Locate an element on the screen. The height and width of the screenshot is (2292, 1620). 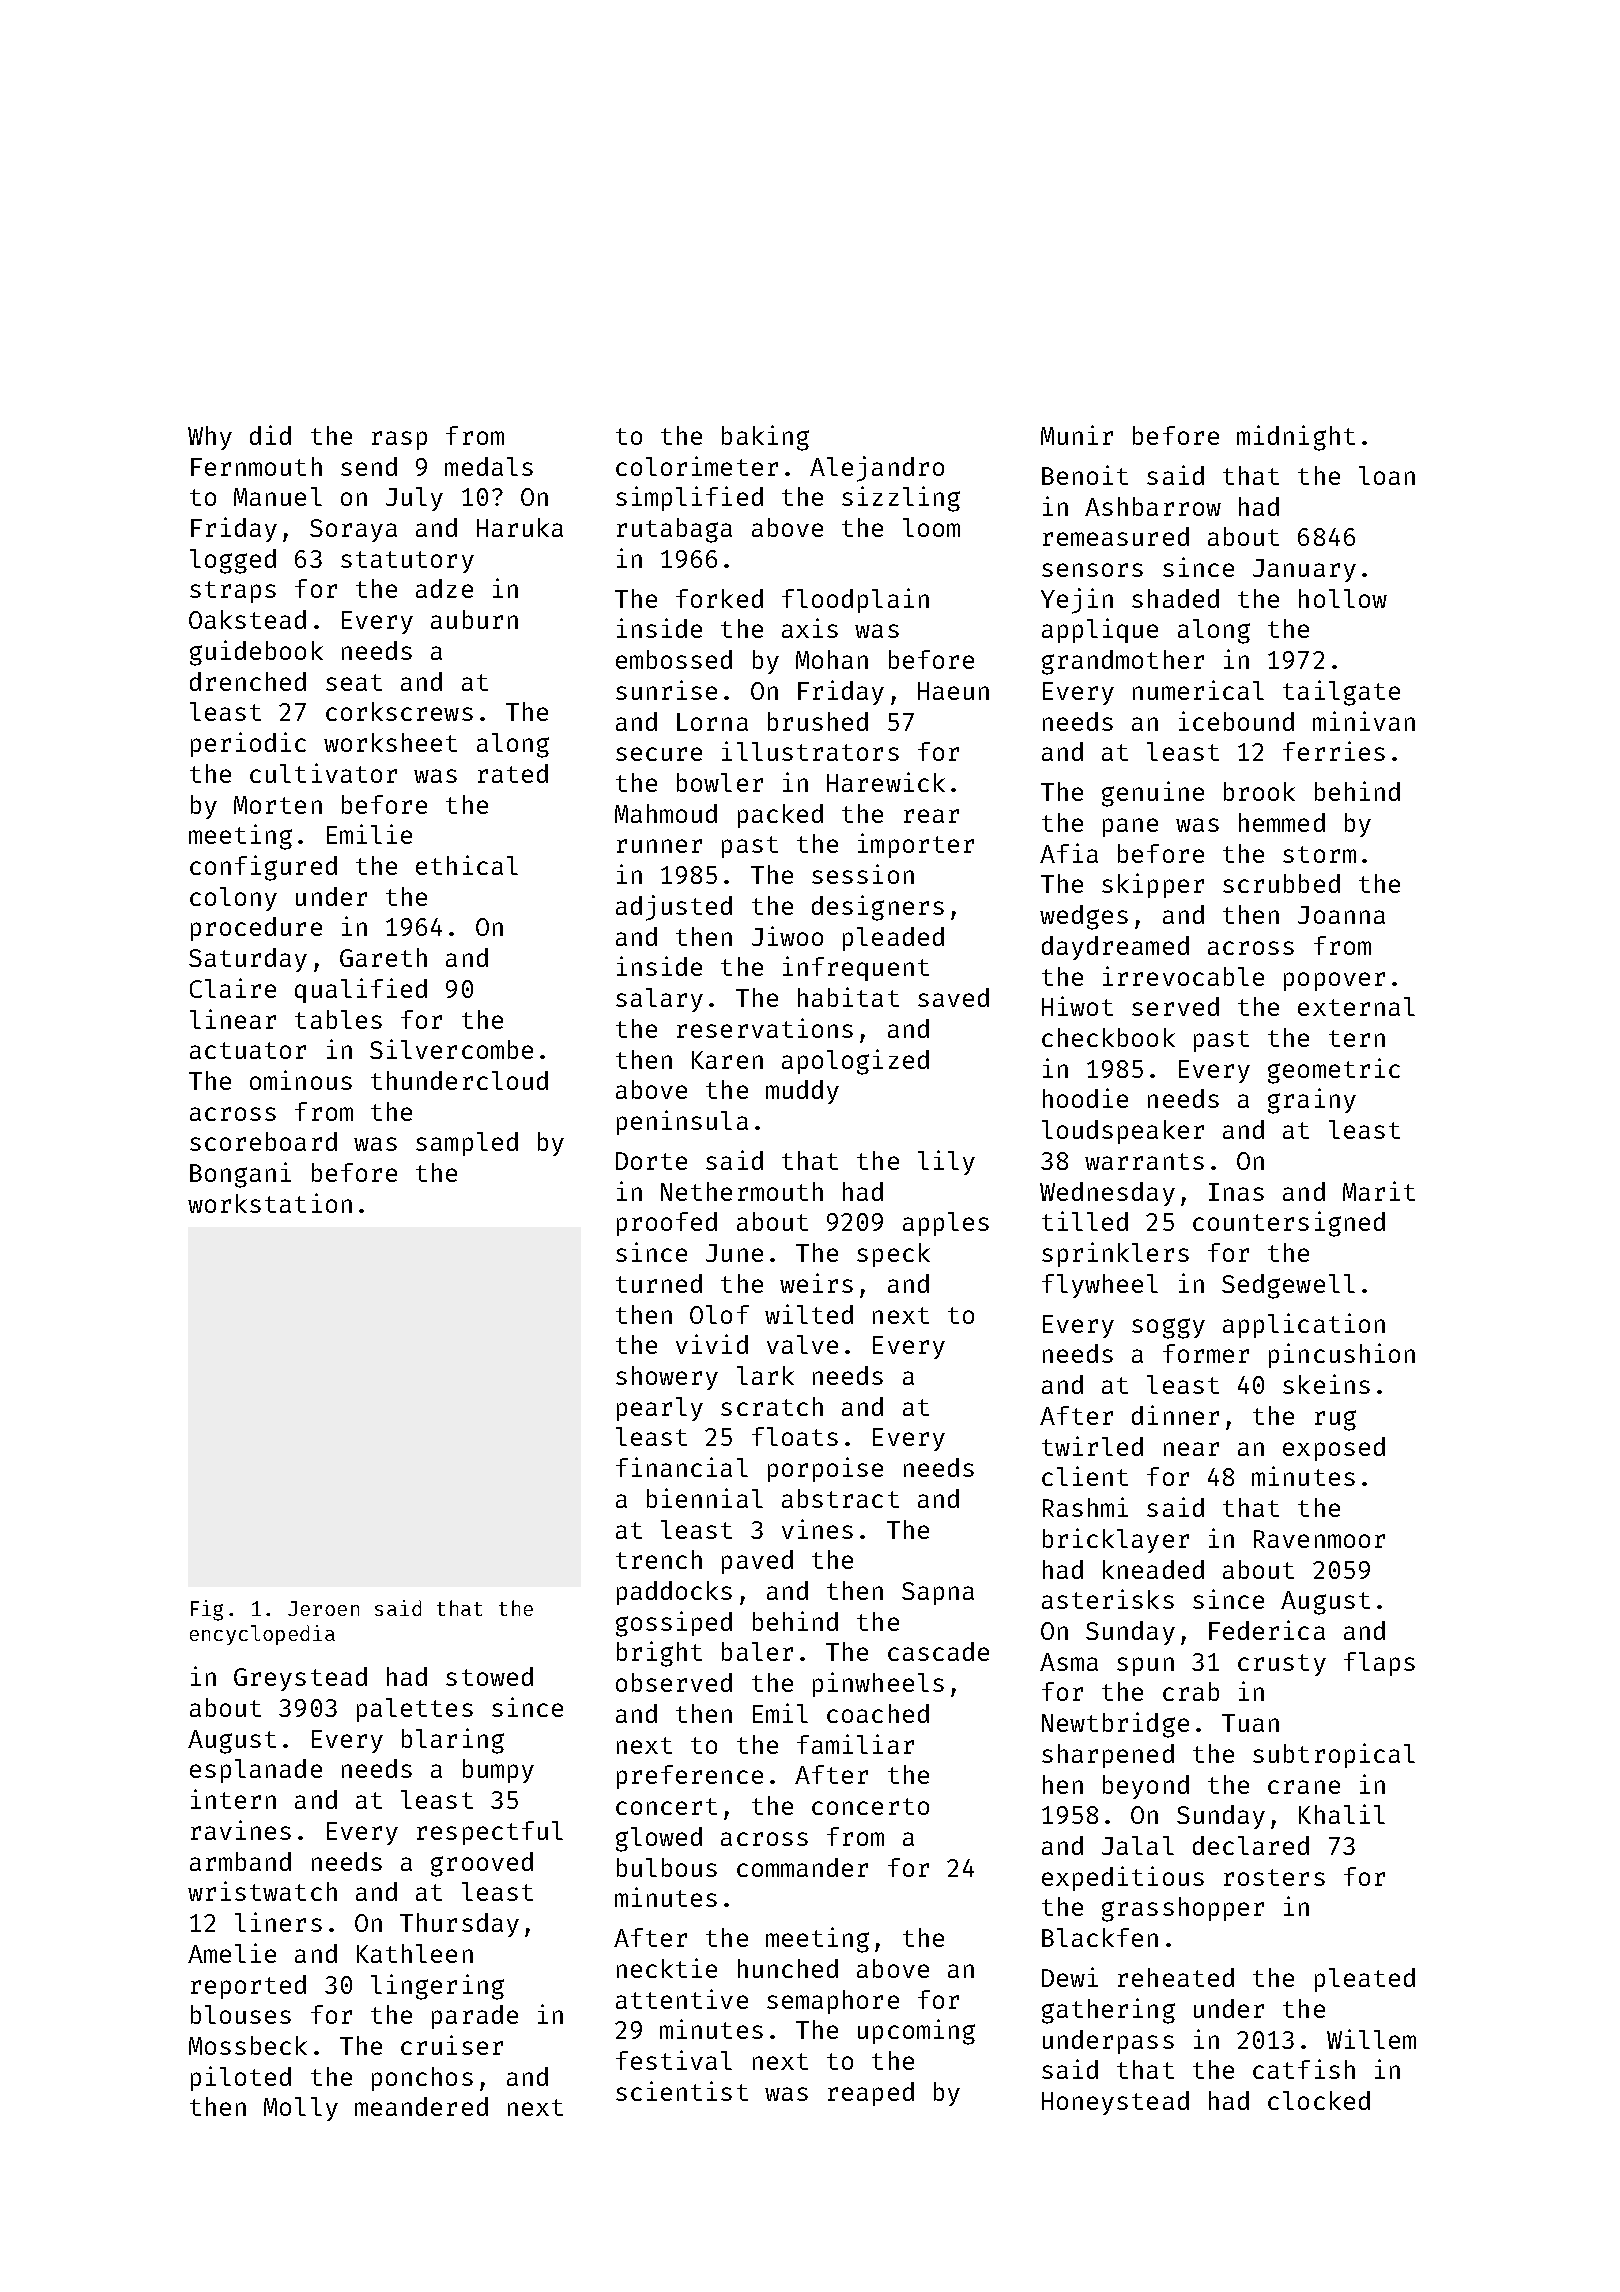
baking is located at coordinates (765, 438).
